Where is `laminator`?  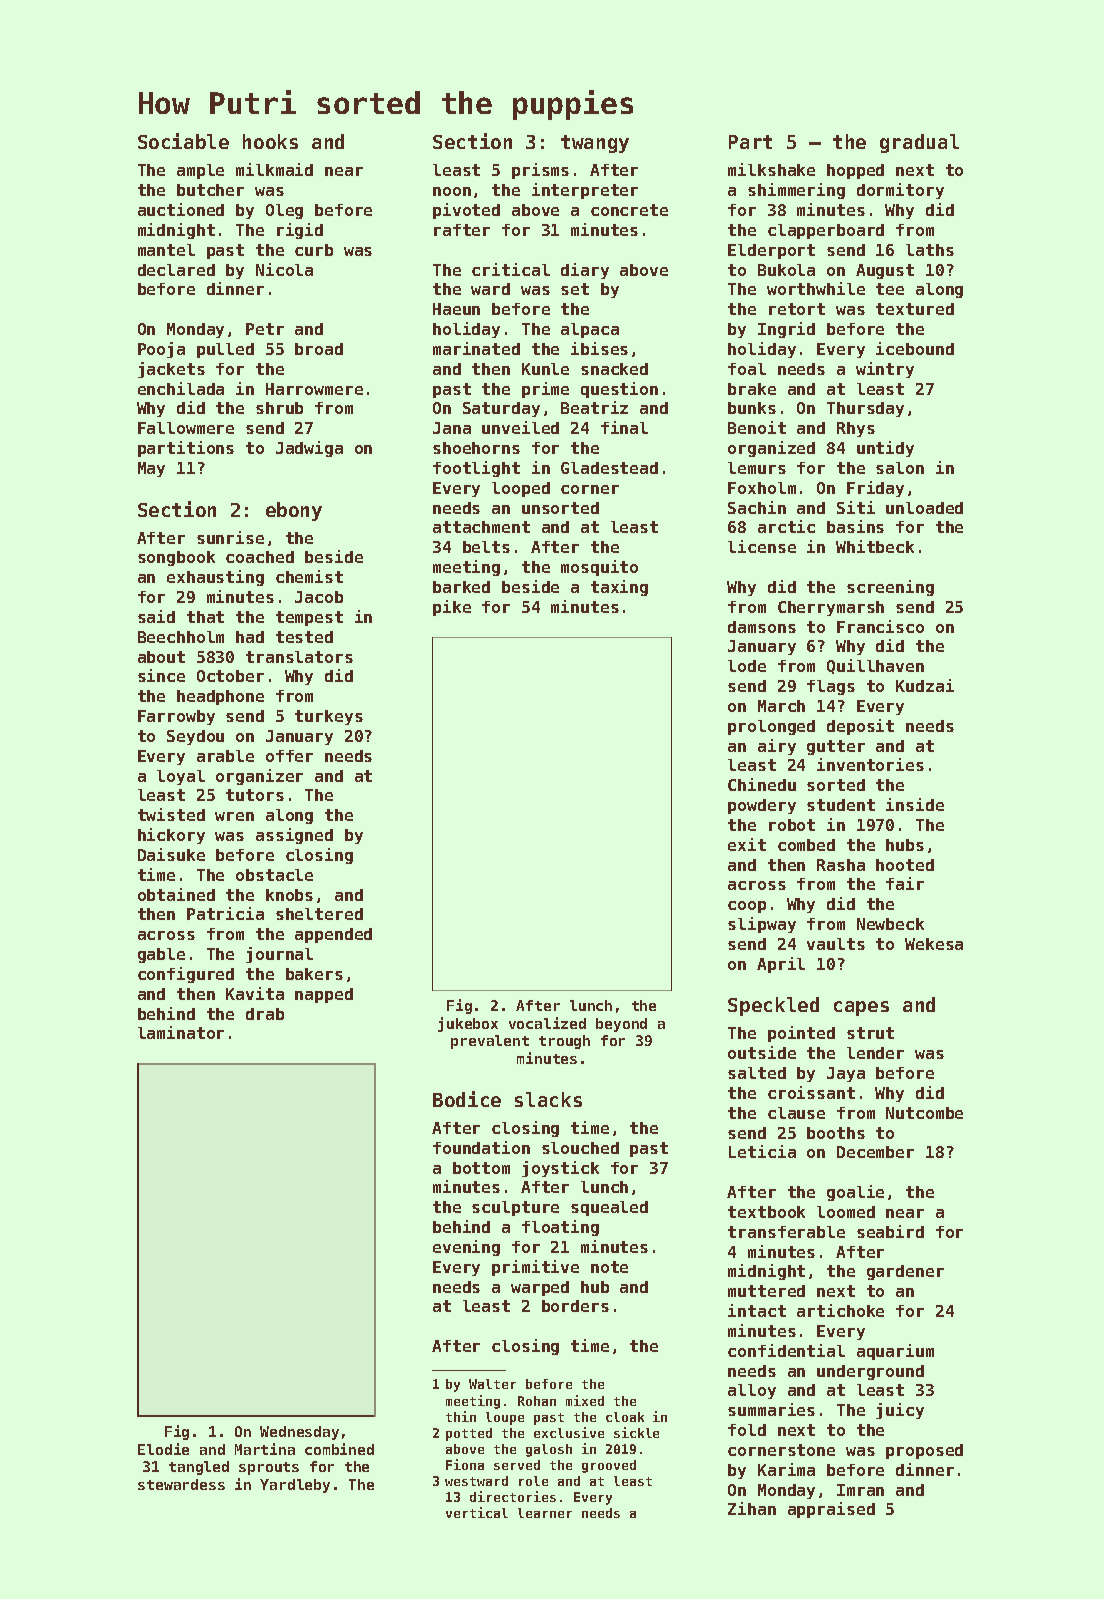 laminator is located at coordinates (181, 1032).
